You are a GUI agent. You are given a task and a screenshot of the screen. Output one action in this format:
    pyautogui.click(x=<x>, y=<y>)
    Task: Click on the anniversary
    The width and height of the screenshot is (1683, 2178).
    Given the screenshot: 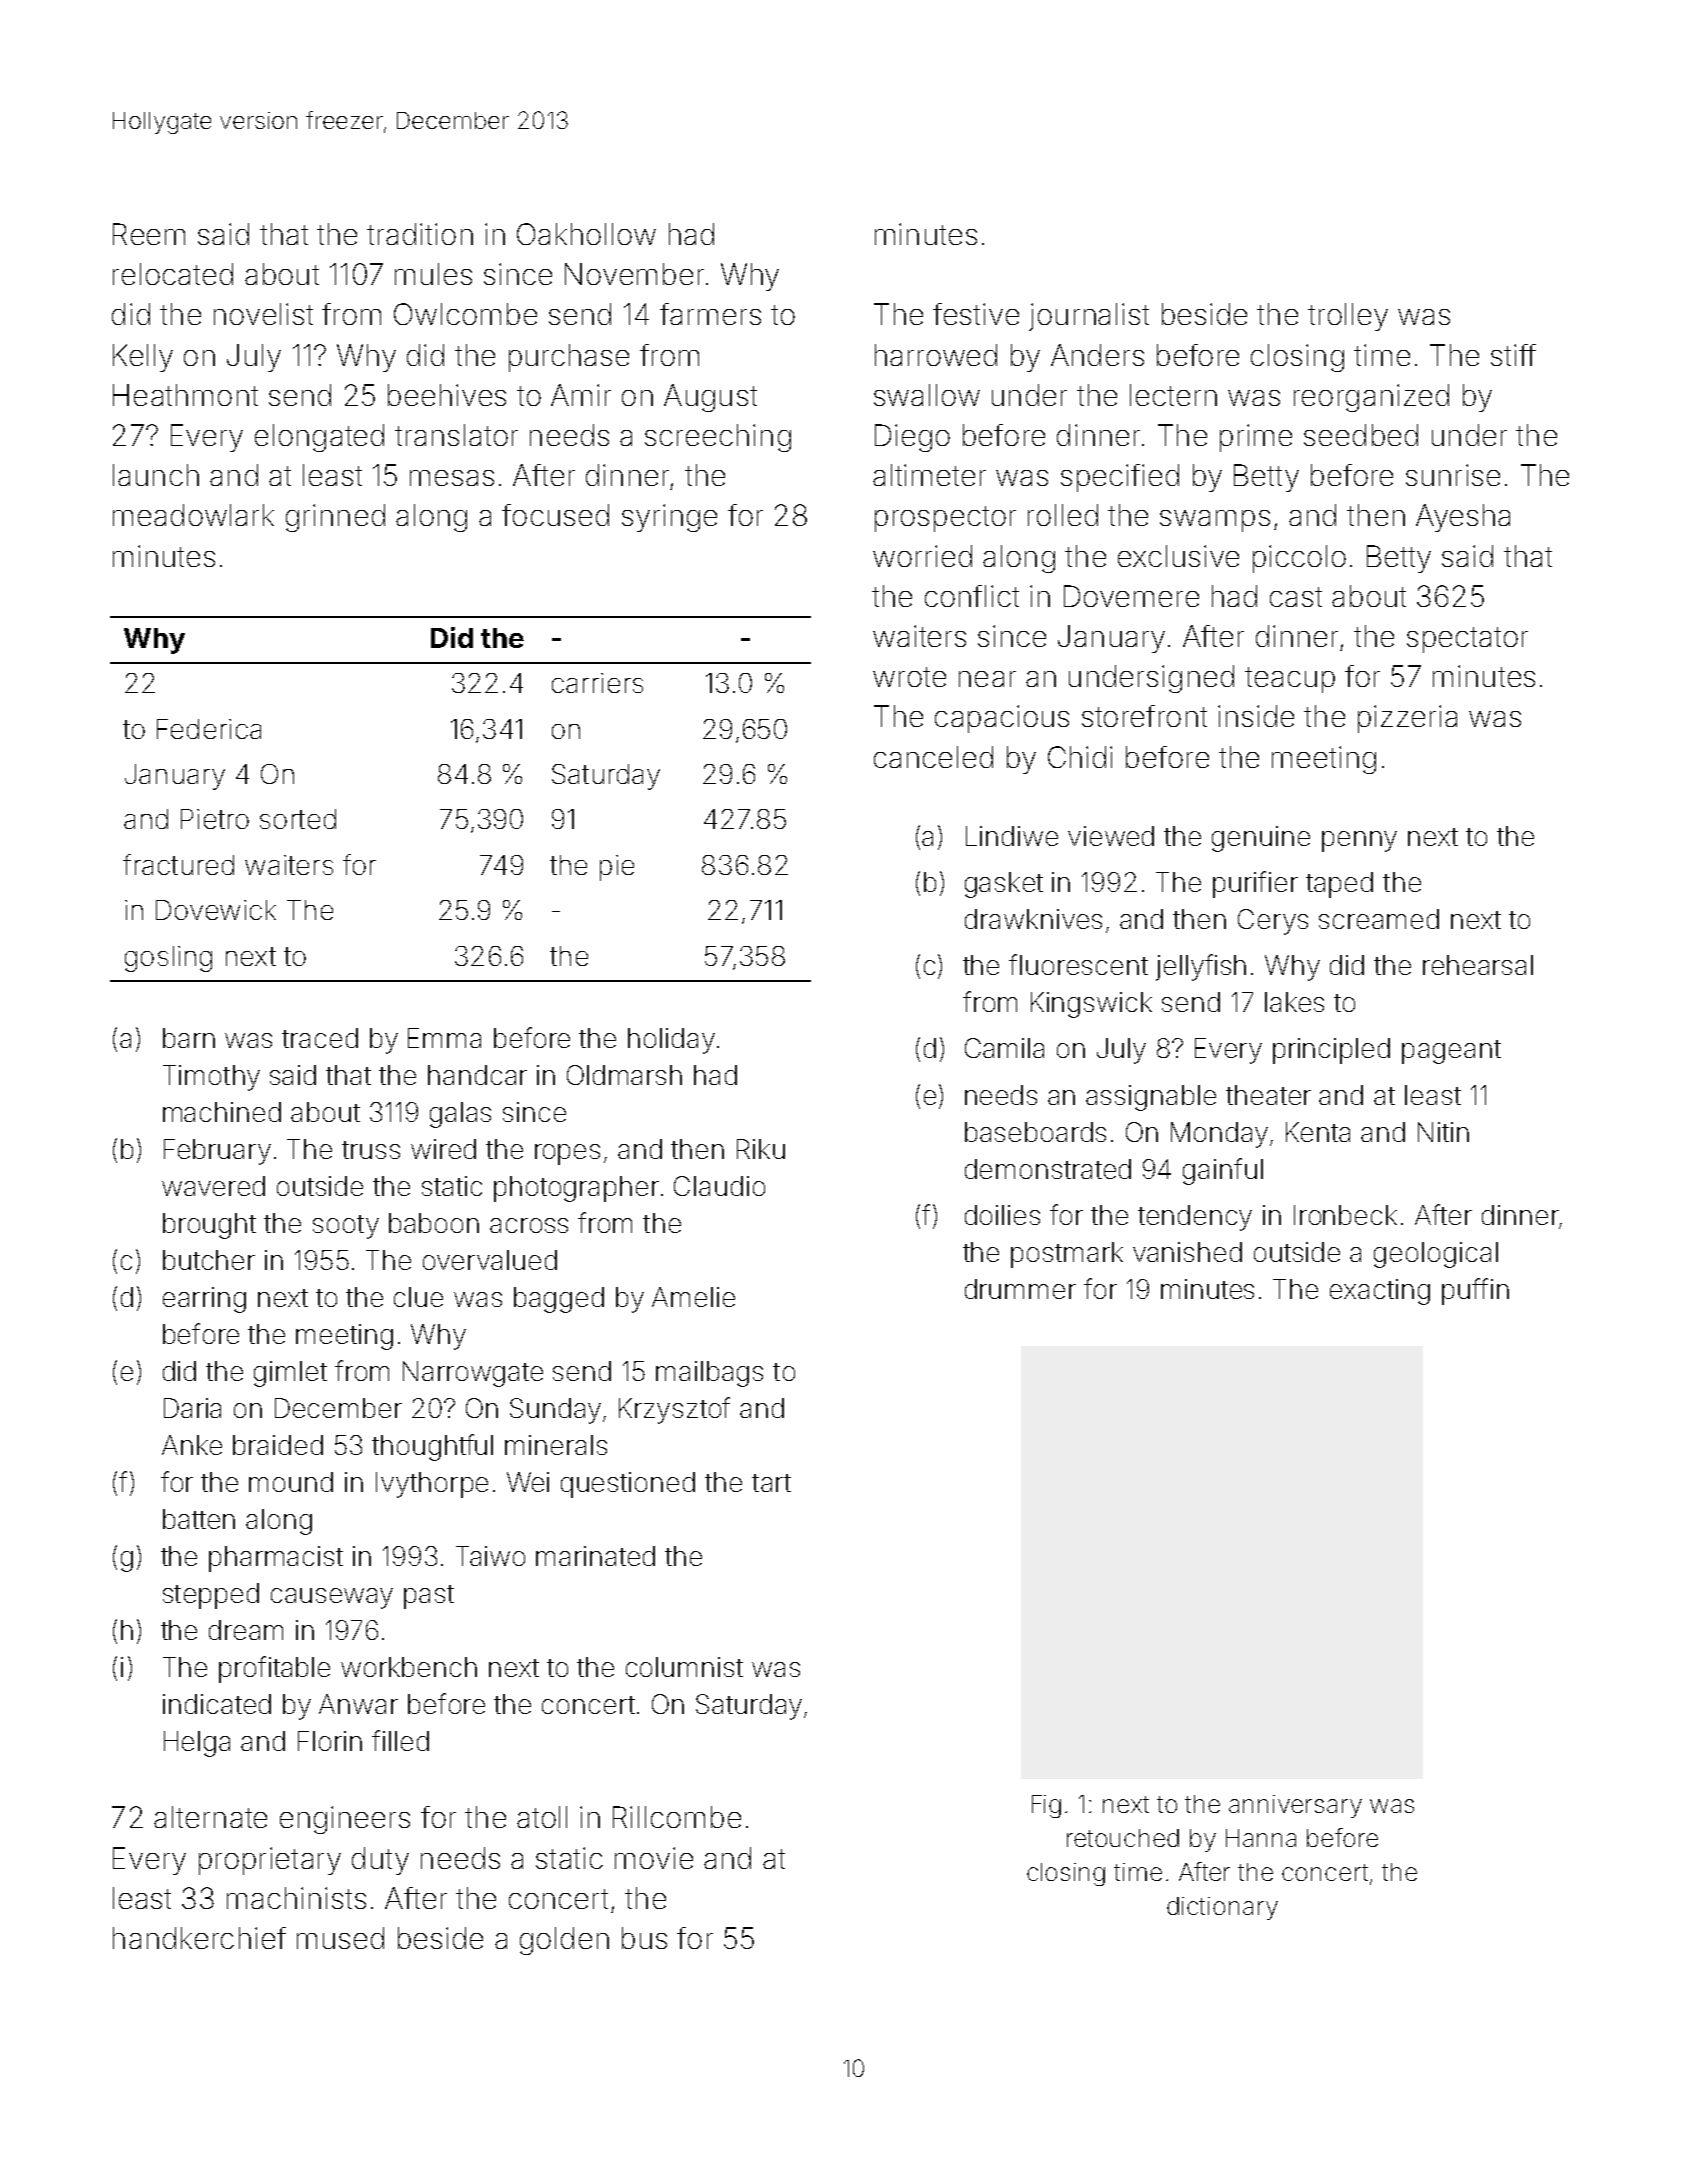 What is the action you would take?
    pyautogui.click(x=1295, y=1806)
